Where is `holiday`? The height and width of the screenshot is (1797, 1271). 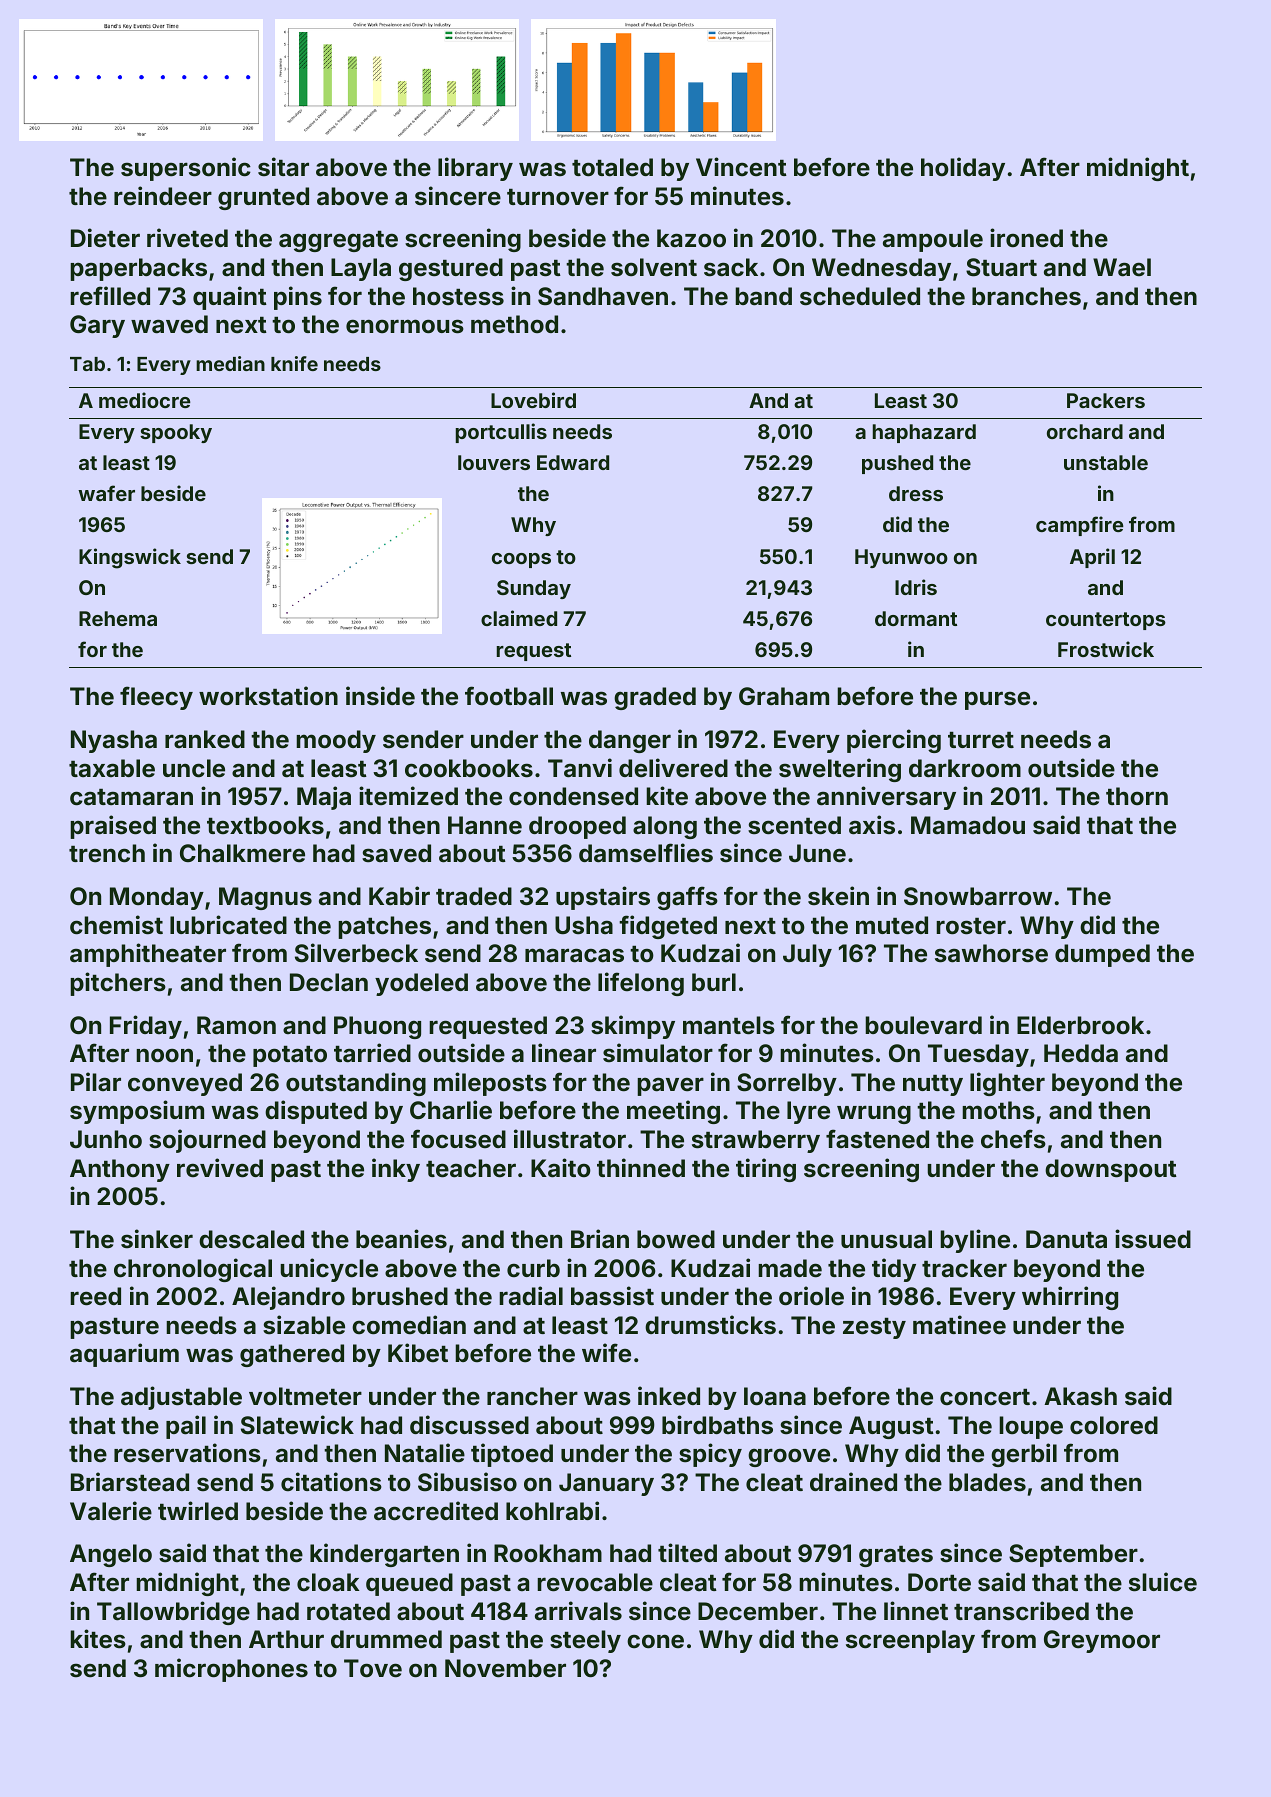 holiday is located at coordinates (963, 169).
